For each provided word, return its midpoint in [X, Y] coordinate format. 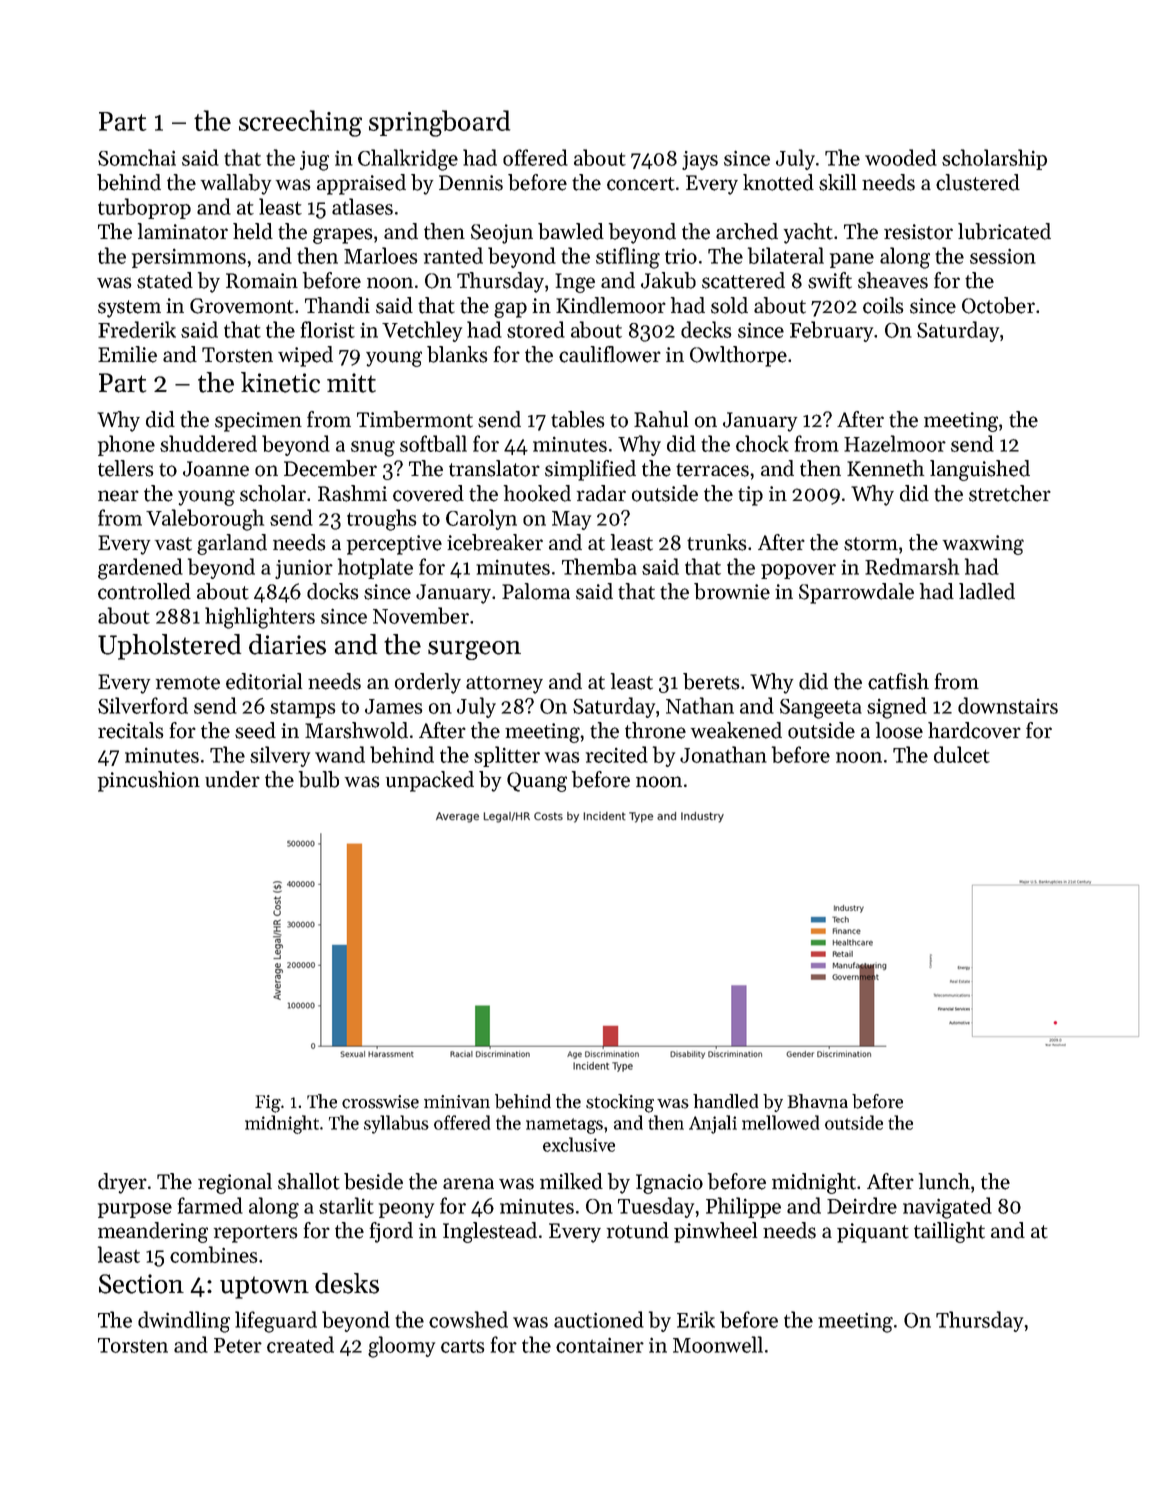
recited [617, 754]
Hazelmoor [895, 443]
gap [510, 310]
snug [373, 449]
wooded [901, 157]
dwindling [184, 1322]
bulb [319, 779]
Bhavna [817, 1101]
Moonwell [718, 1344]
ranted [453, 255]
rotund [638, 1230]
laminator [183, 231]
